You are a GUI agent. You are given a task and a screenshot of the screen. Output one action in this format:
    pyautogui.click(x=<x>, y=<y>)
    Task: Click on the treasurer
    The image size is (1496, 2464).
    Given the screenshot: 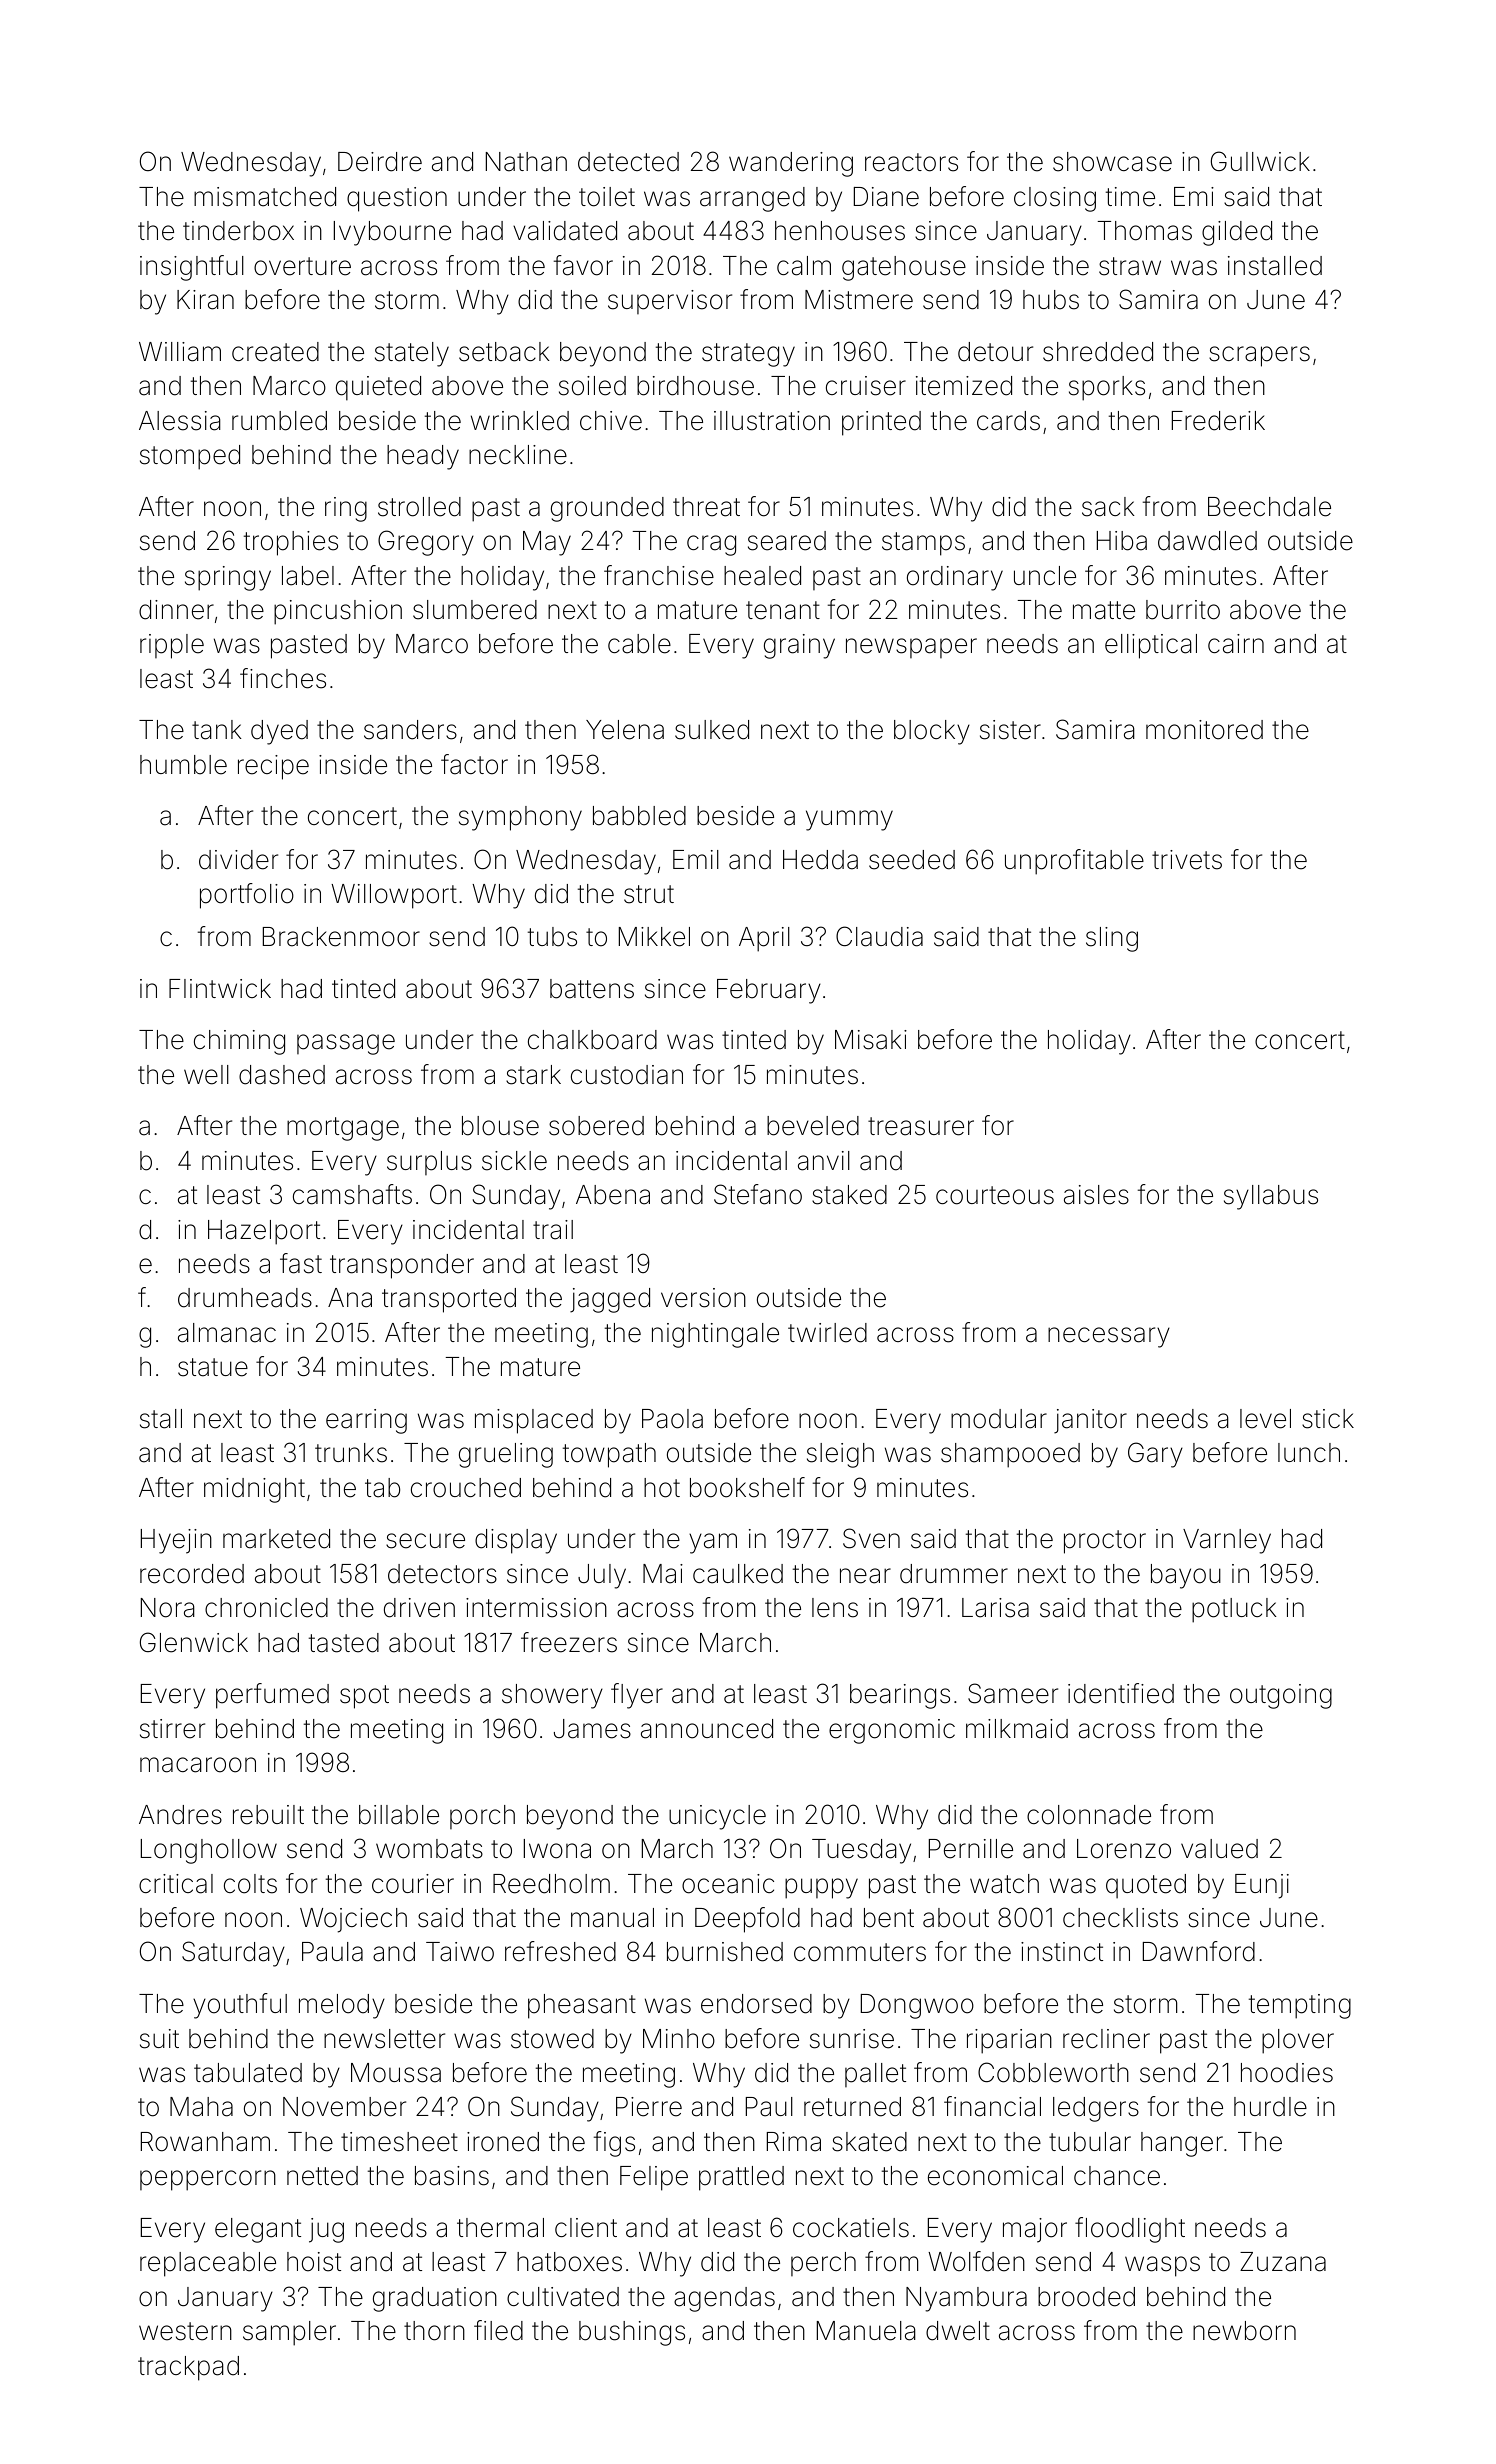 What is the action you would take?
    pyautogui.click(x=921, y=1126)
